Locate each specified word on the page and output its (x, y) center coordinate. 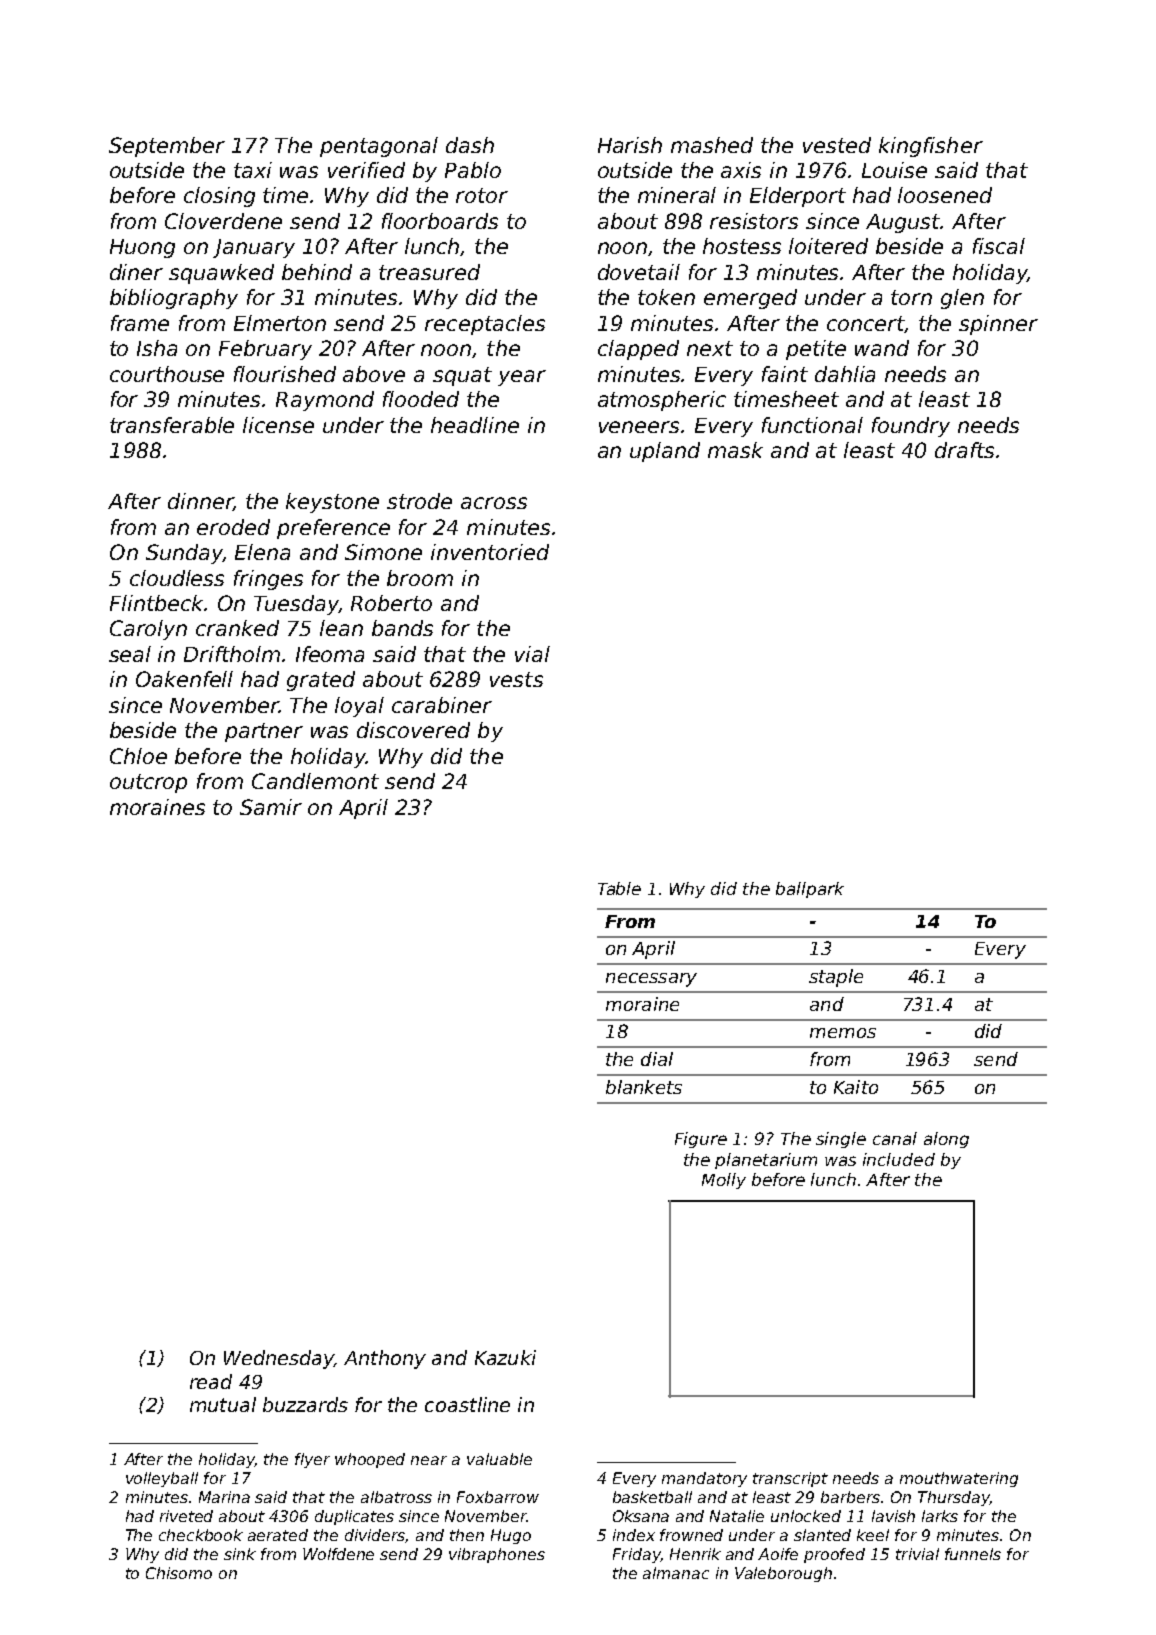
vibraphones (497, 1555)
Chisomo (179, 1573)
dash (470, 145)
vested (837, 145)
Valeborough (783, 1574)
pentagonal (379, 147)
